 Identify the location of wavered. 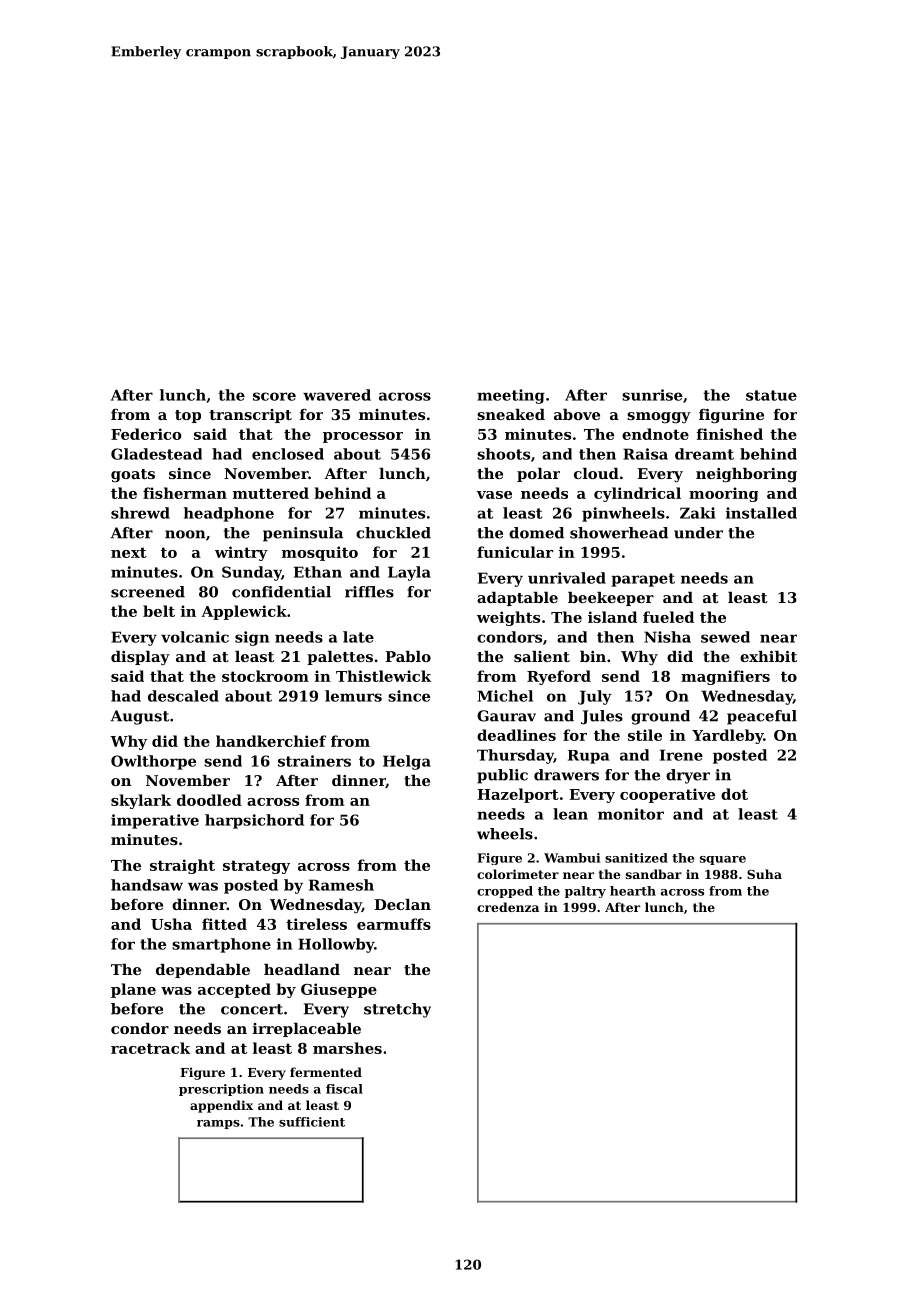
(337, 395).
